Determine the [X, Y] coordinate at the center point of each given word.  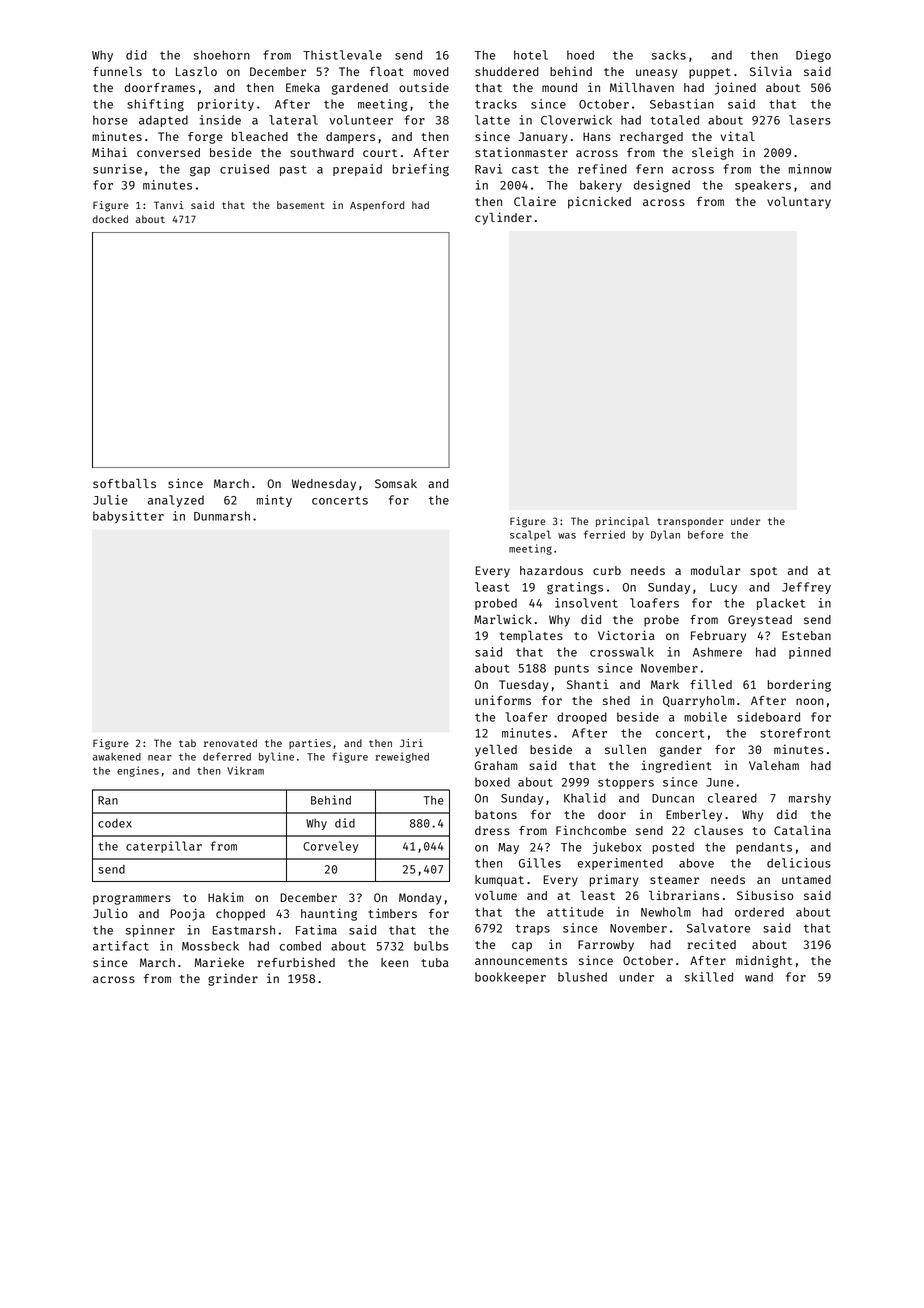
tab [187, 743]
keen [394, 962]
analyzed [176, 501]
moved [431, 71]
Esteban [806, 635]
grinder [233, 979]
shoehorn [222, 55]
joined [735, 88]
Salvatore [718, 928]
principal [622, 522]
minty [274, 501]
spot [763, 572]
